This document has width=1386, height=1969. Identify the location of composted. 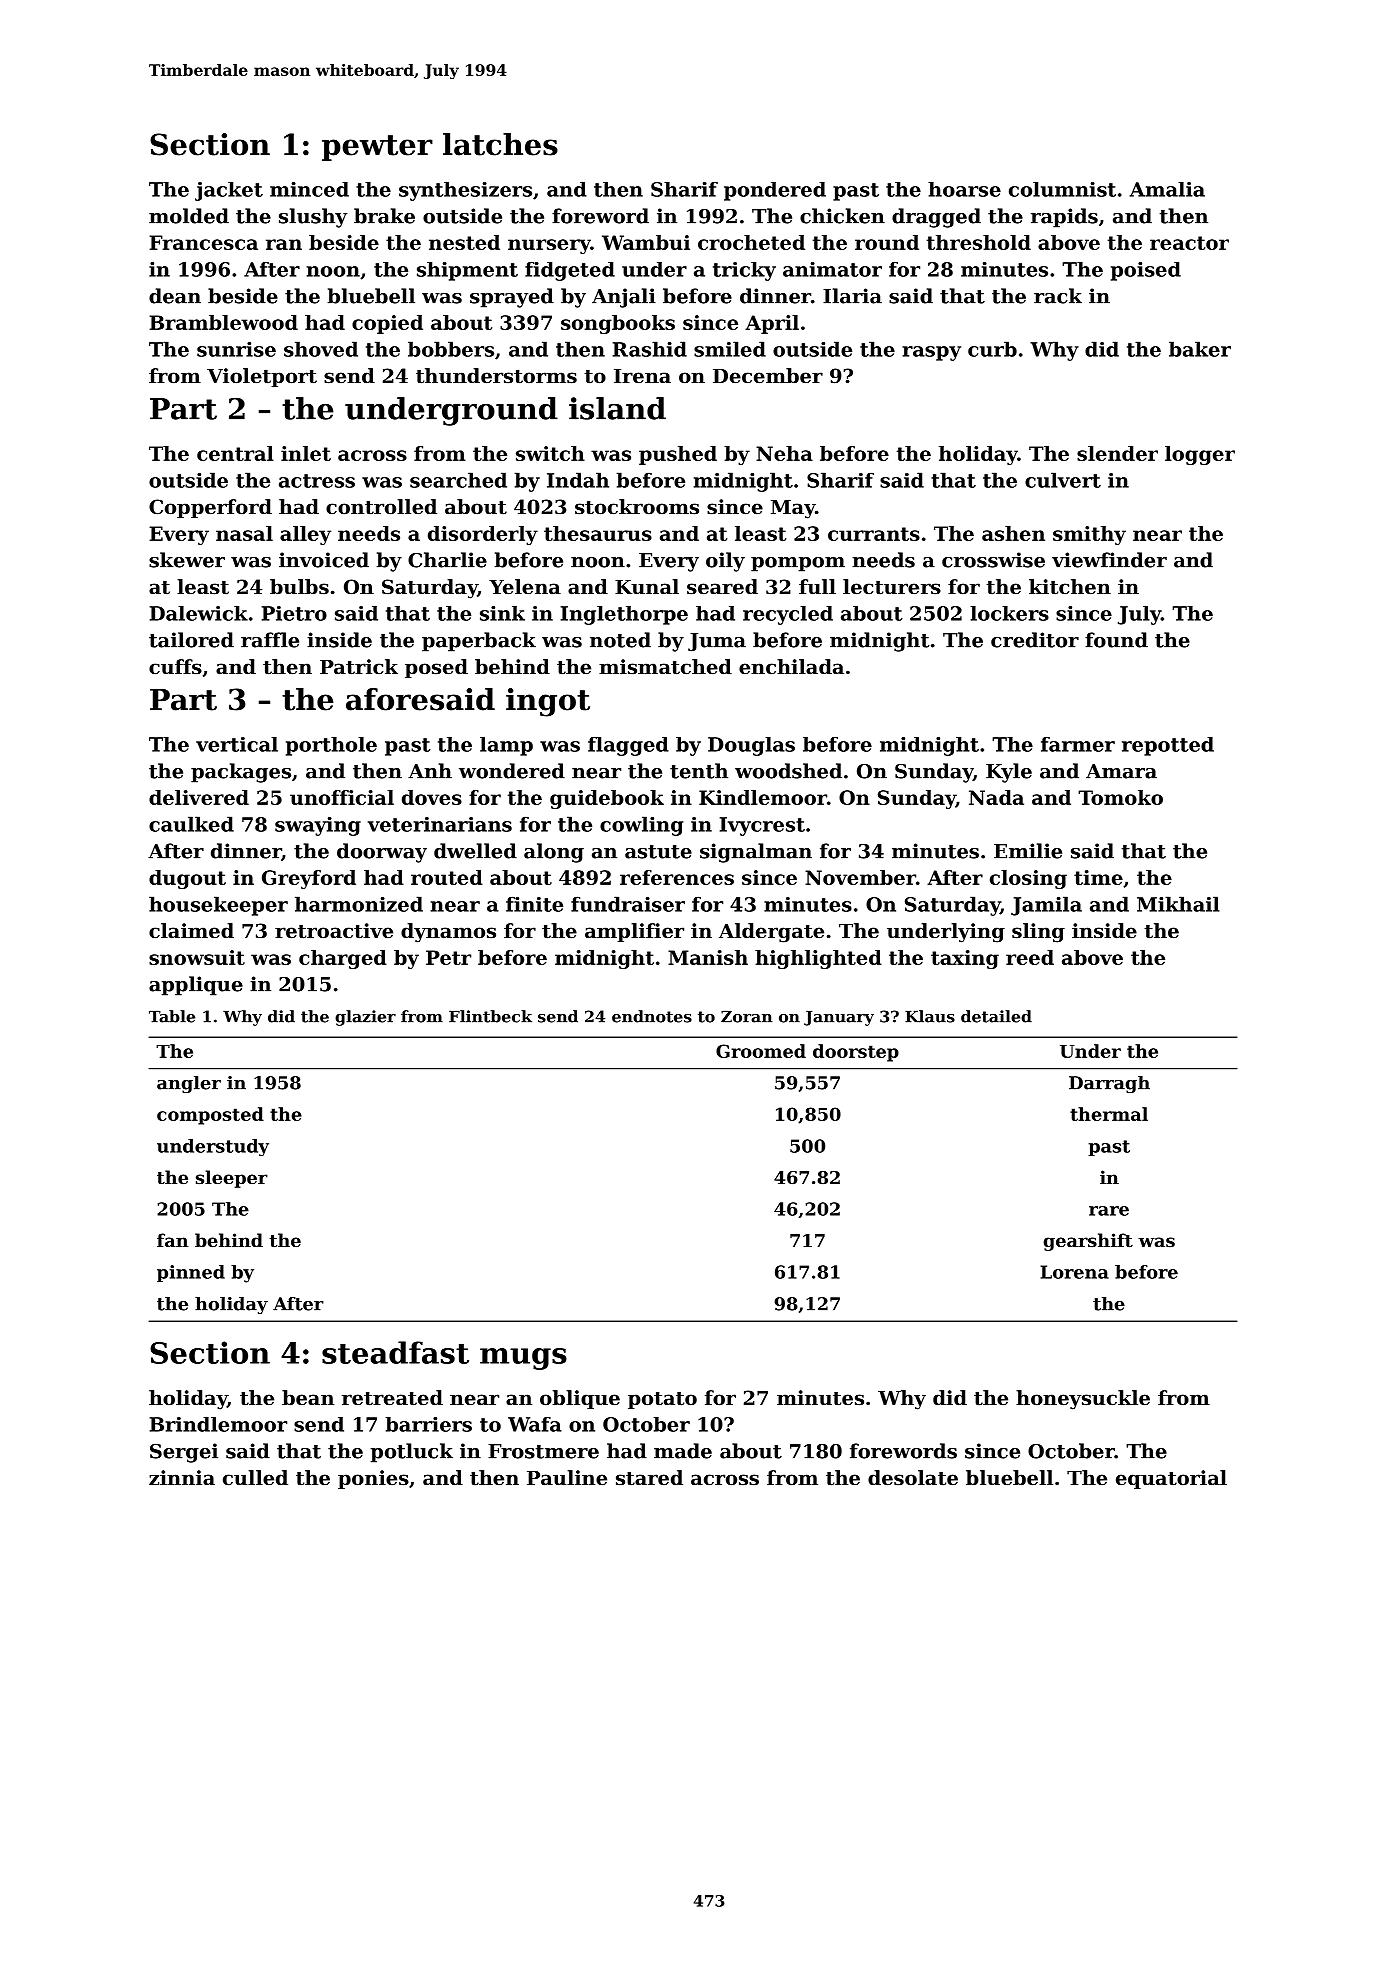
(210, 1116).
